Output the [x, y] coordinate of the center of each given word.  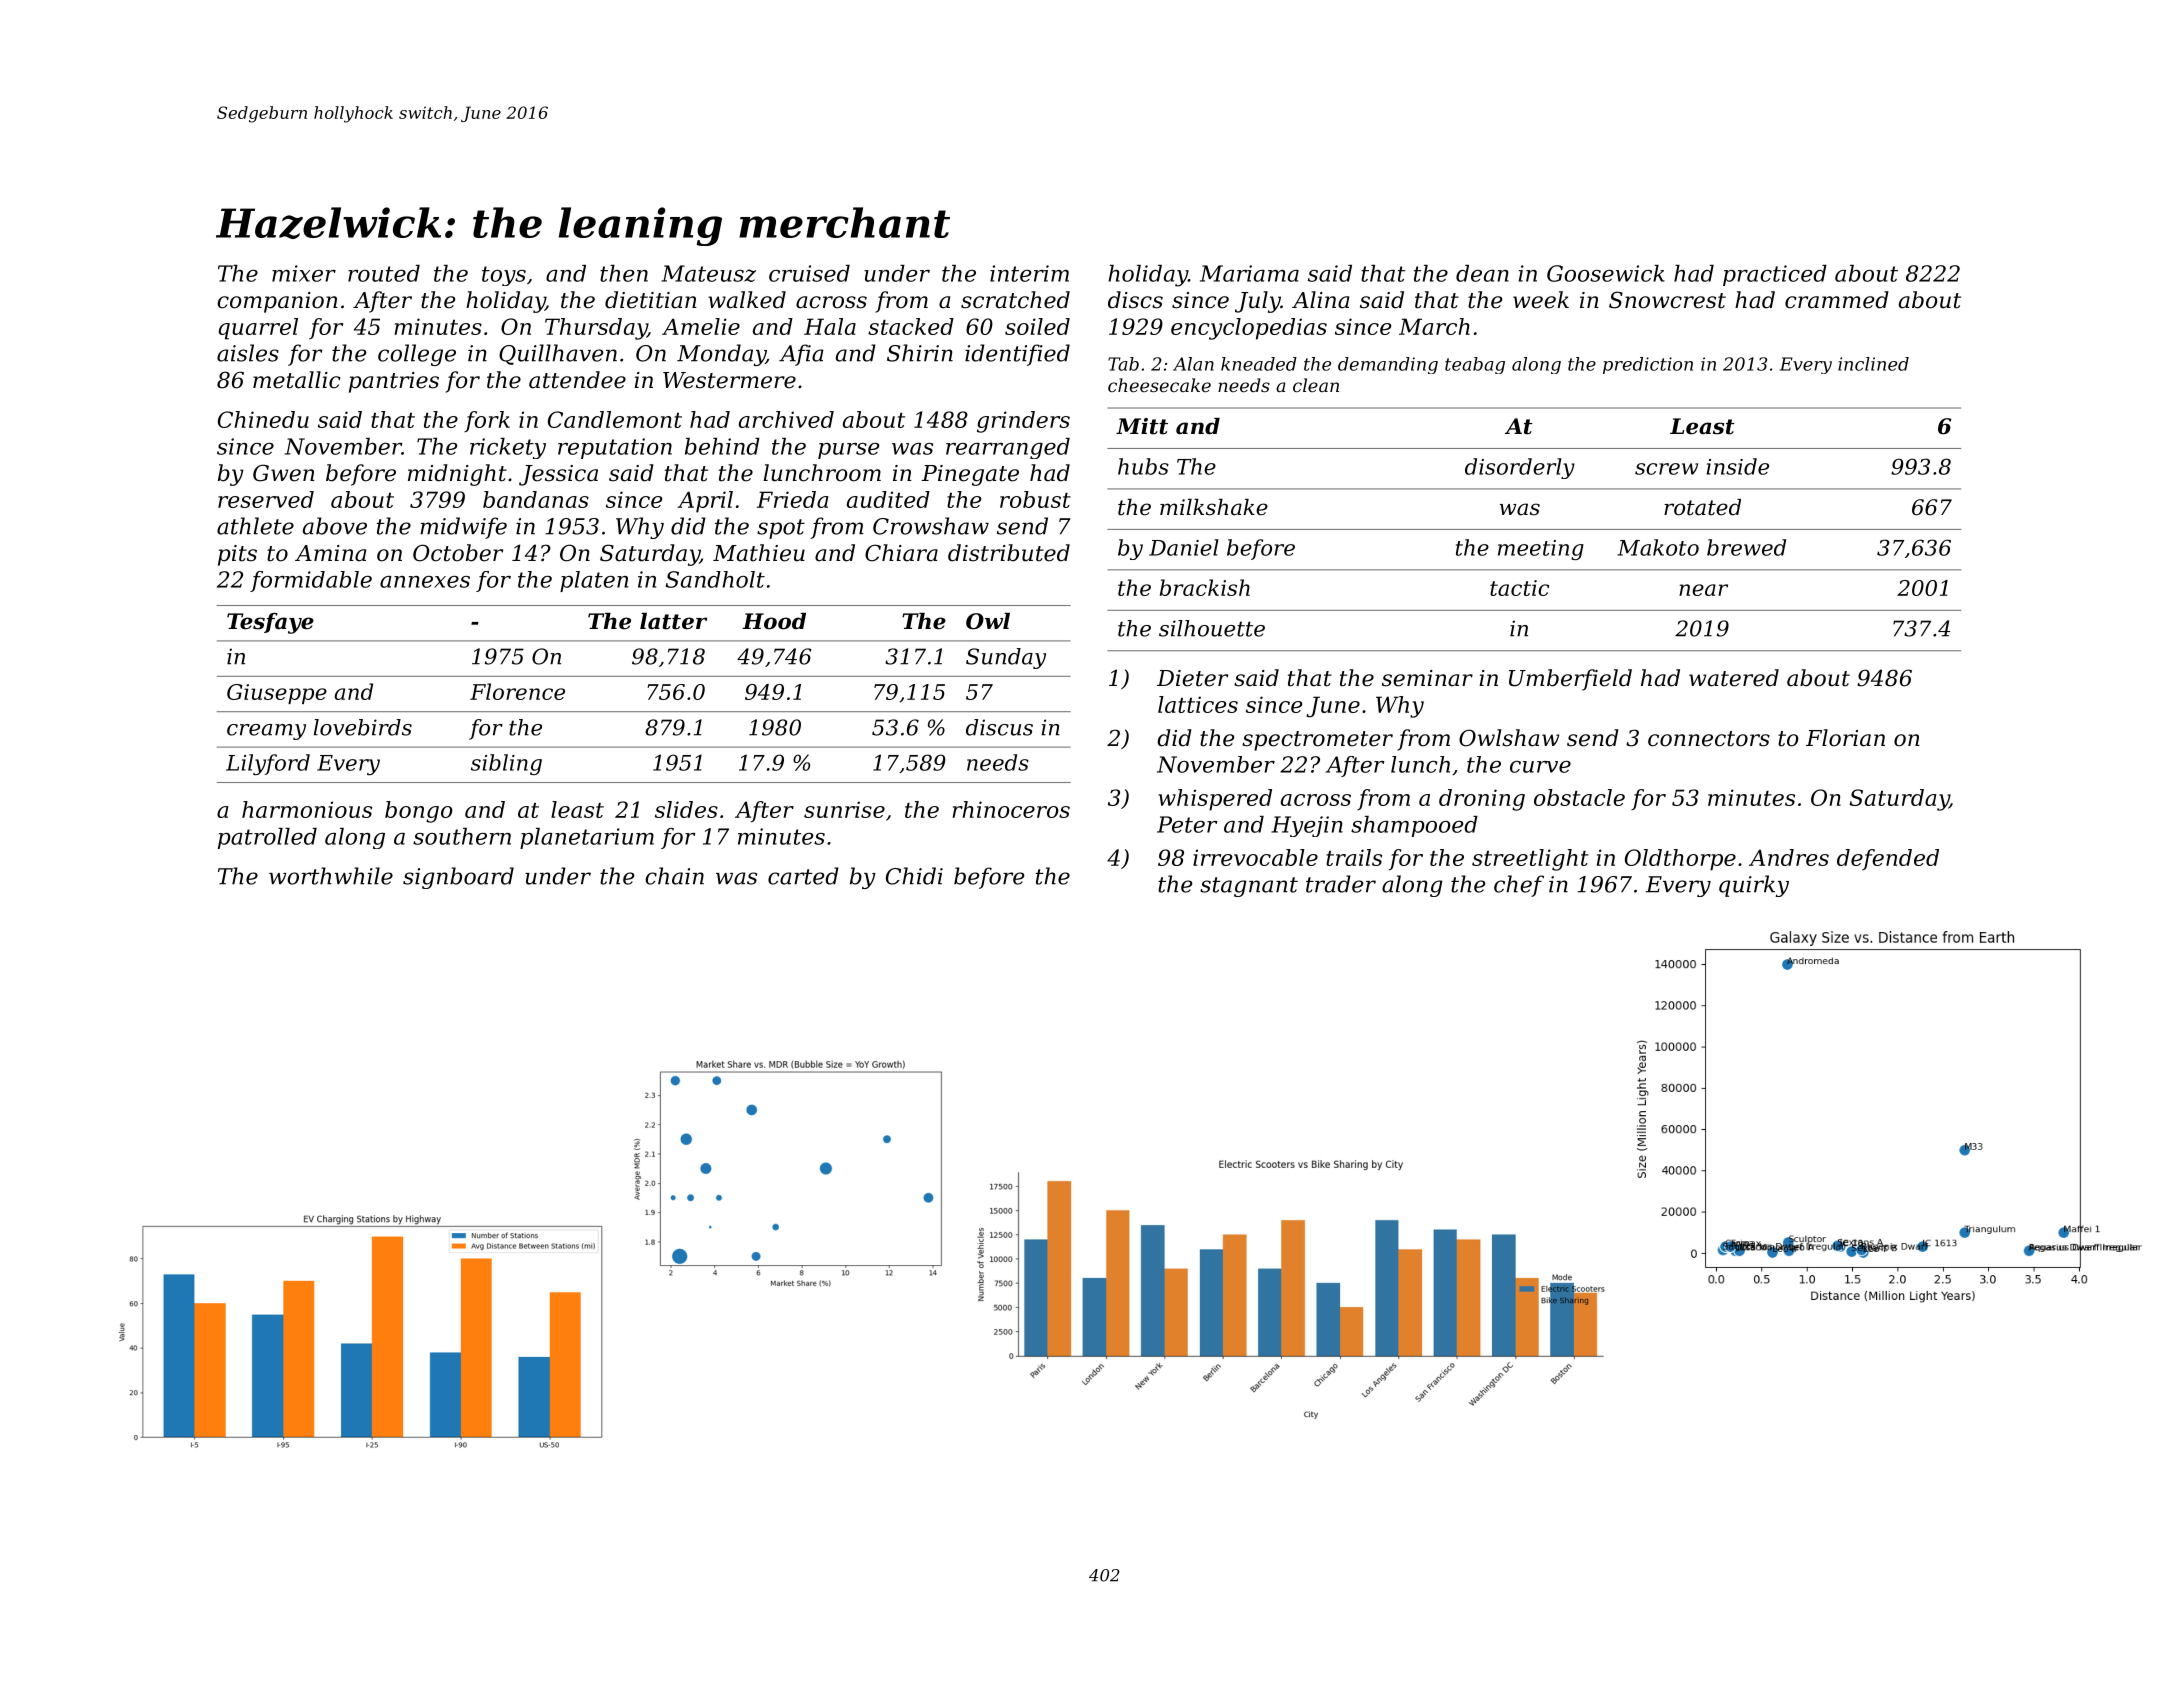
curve [1540, 767]
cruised [809, 273]
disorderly [1520, 468]
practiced [1775, 275]
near [1703, 590]
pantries [394, 382]
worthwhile [331, 876]
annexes [425, 582]
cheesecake [1159, 385]
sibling [506, 764]
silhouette [1212, 628]
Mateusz [708, 273]
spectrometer [1317, 741]
